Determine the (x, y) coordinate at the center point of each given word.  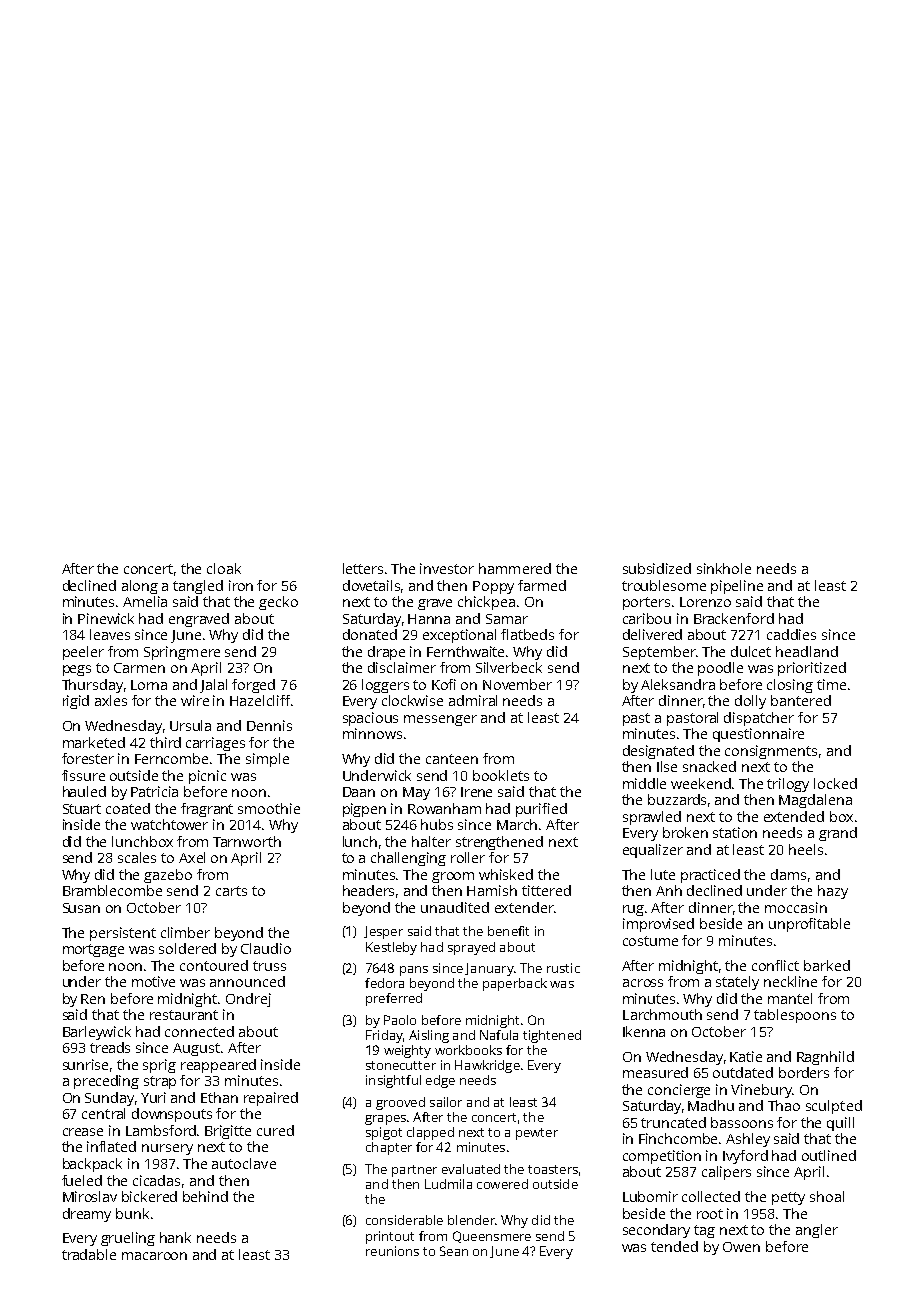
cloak (224, 568)
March (517, 824)
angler (817, 1231)
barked (827, 965)
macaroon (154, 1256)
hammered (515, 568)
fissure (83, 775)
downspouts (172, 1115)
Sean (454, 1251)
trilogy (788, 785)
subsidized (657, 568)
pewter (537, 1134)
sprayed (471, 948)
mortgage (93, 950)
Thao (784, 1105)
